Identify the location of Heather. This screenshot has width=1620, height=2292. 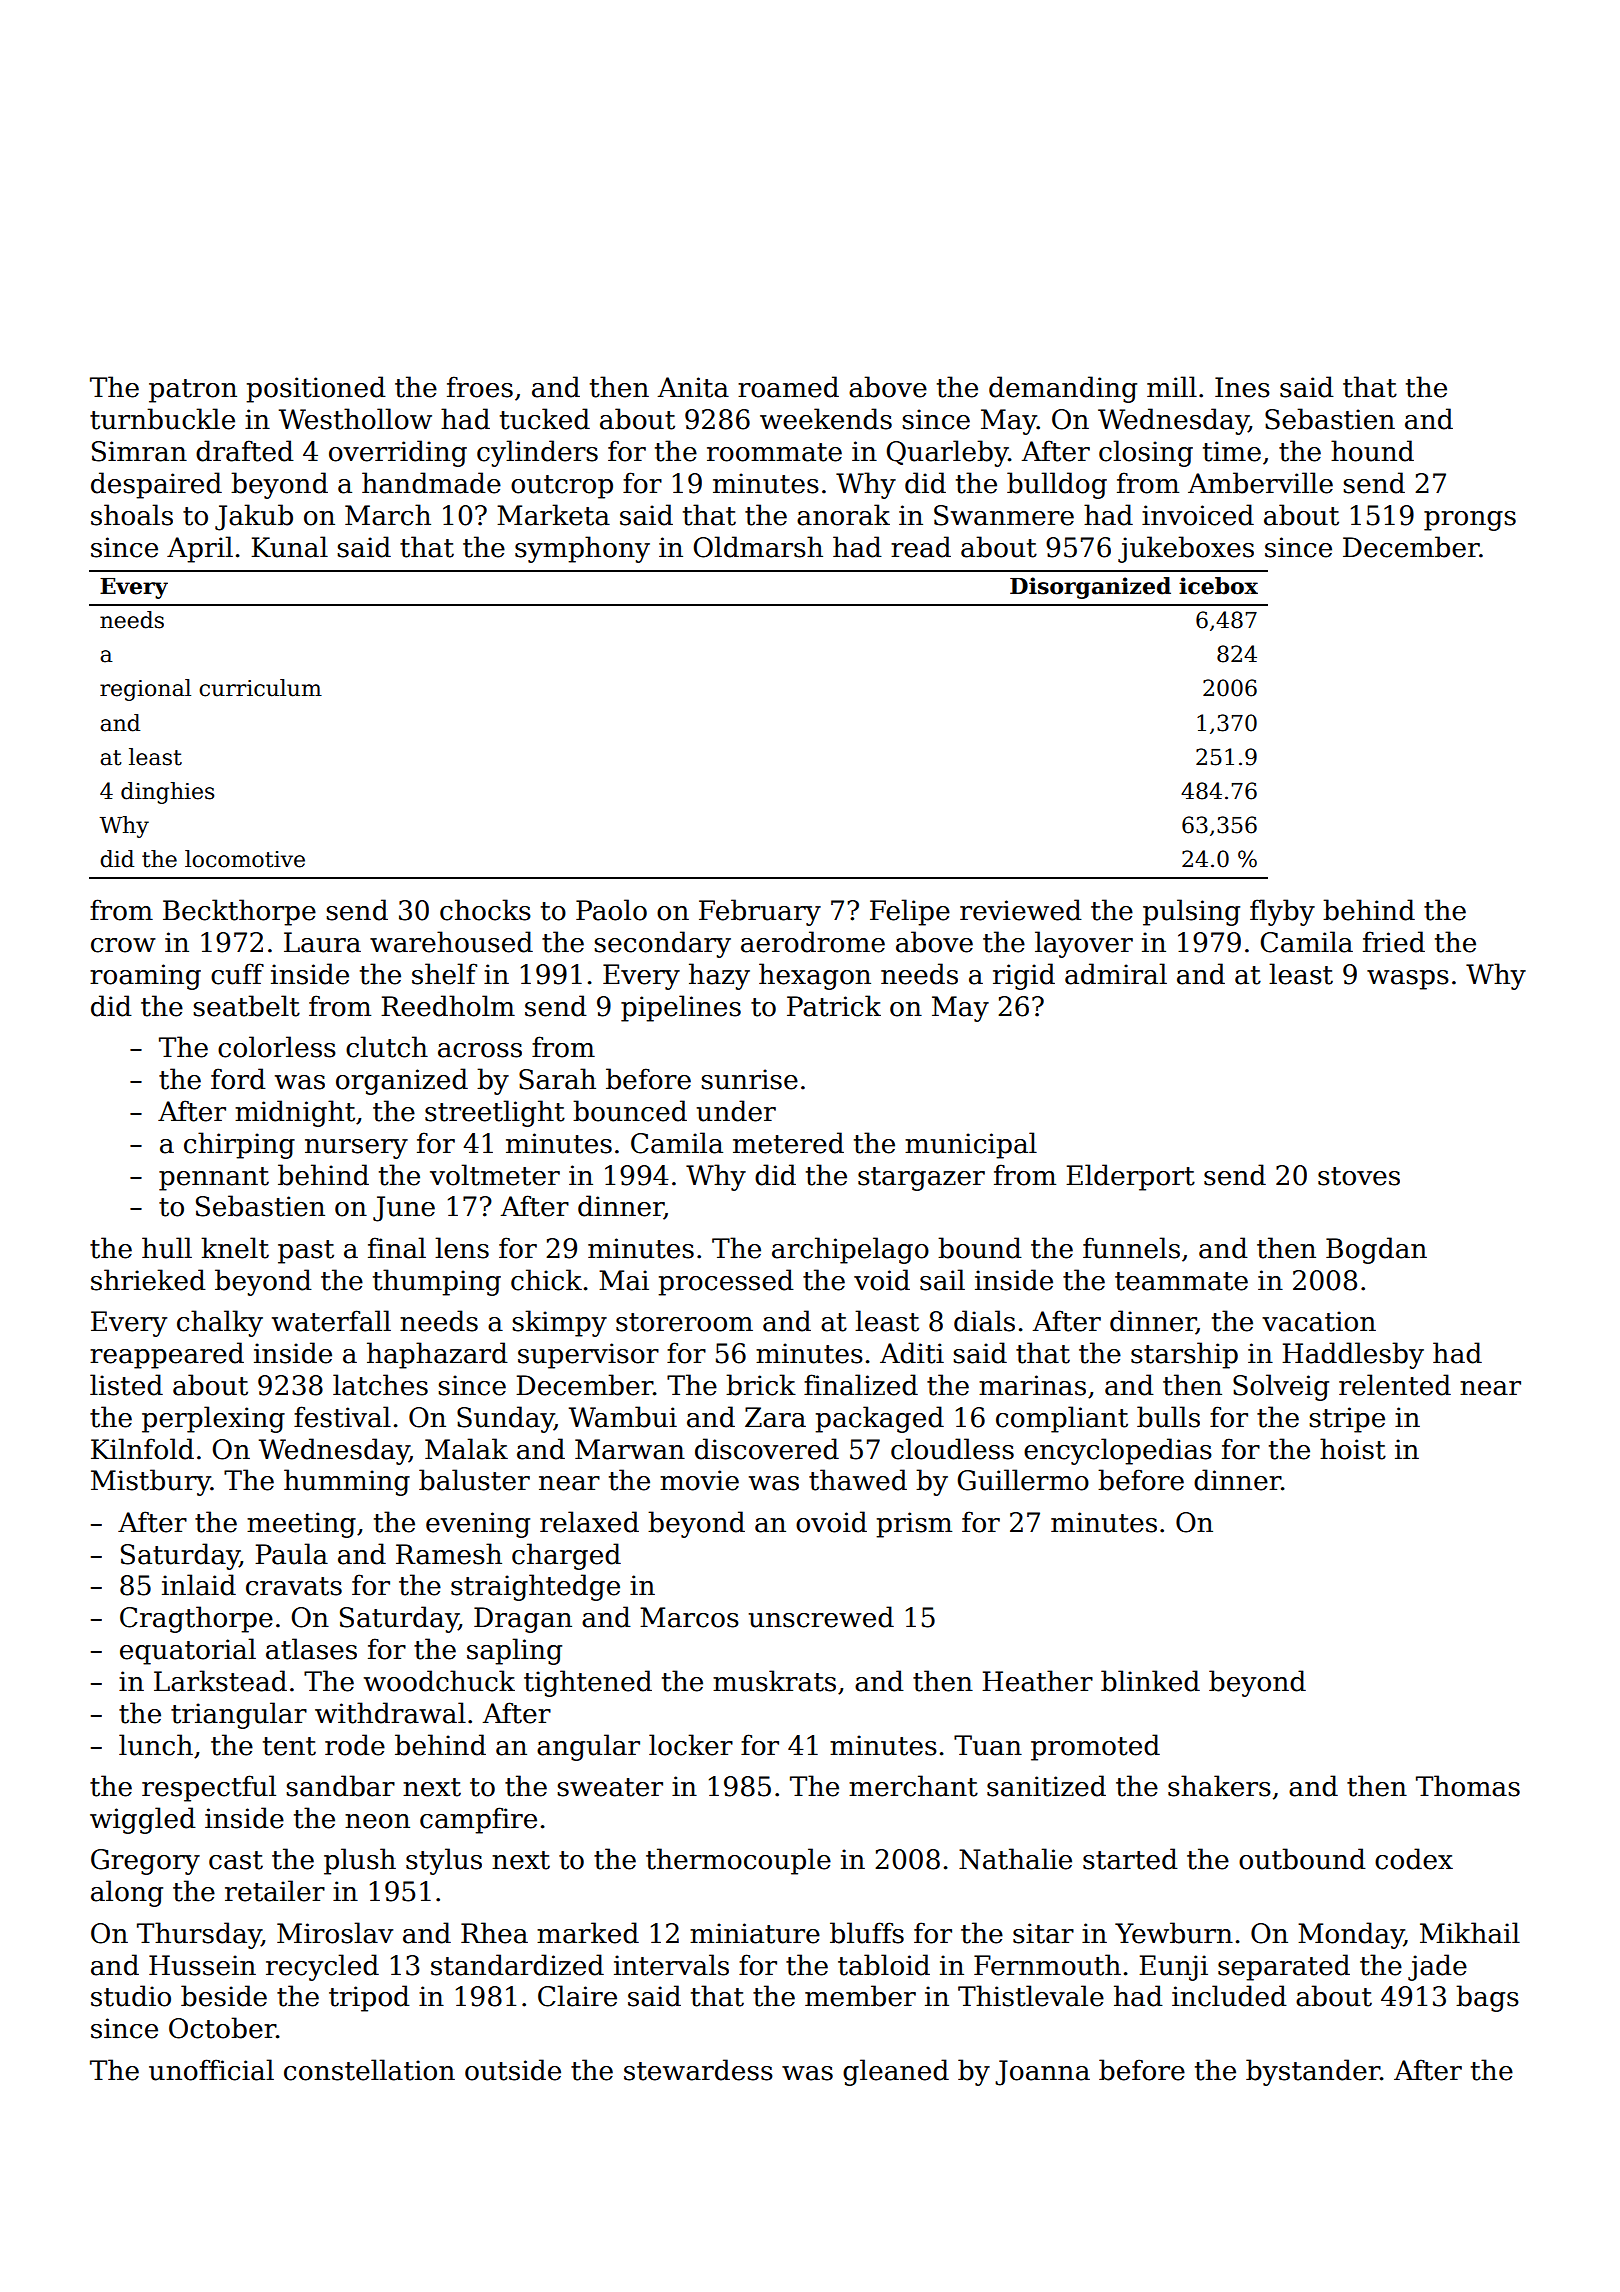
(1037, 1681).
